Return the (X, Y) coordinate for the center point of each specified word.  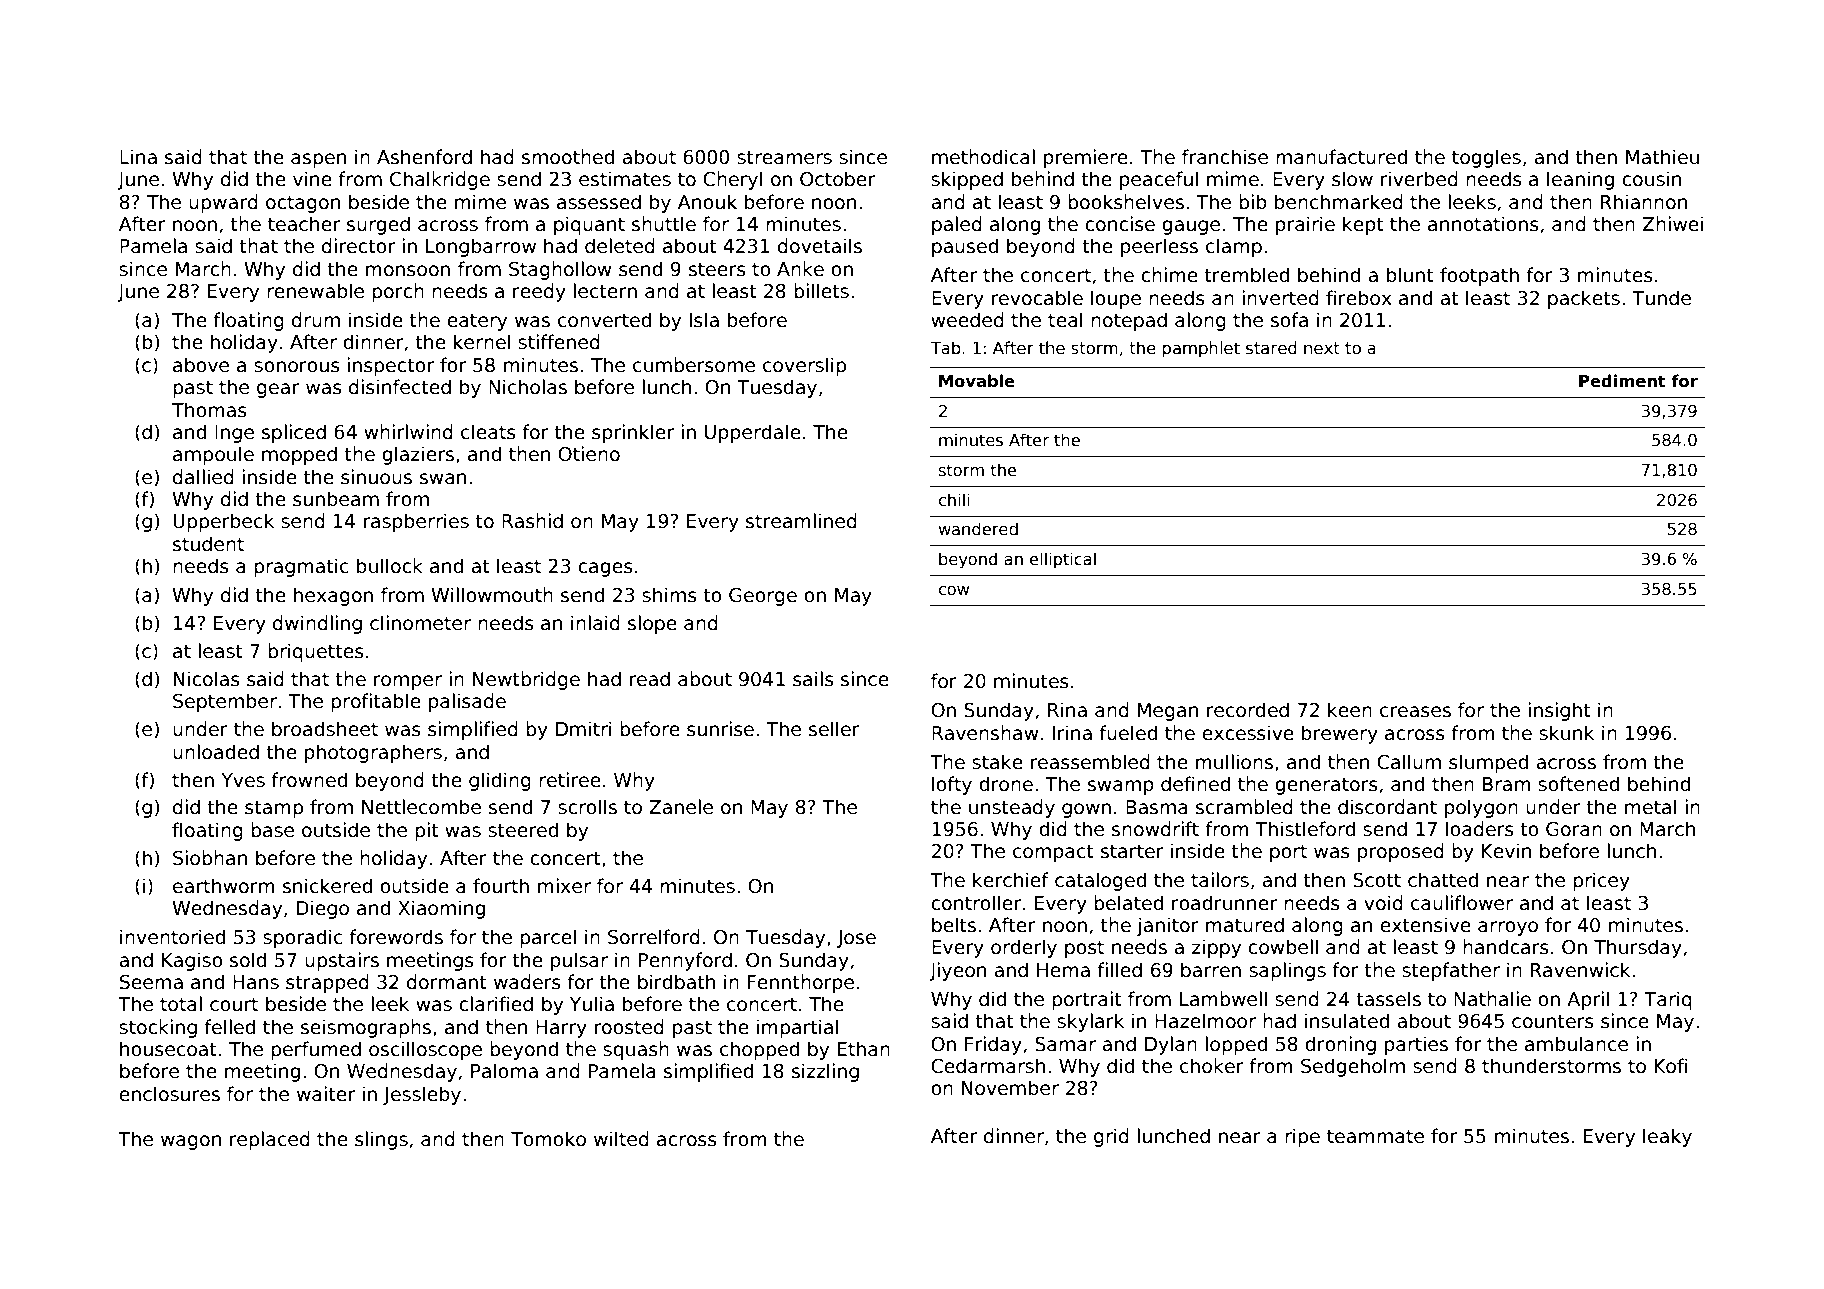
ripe (1302, 1137)
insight (1559, 711)
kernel (482, 342)
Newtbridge (526, 680)
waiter (326, 1094)
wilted (621, 1139)
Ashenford (424, 157)
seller (834, 729)
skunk (1566, 733)
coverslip (804, 366)
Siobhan (210, 858)
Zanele (681, 807)
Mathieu (1662, 157)
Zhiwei (1673, 224)
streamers (784, 157)
